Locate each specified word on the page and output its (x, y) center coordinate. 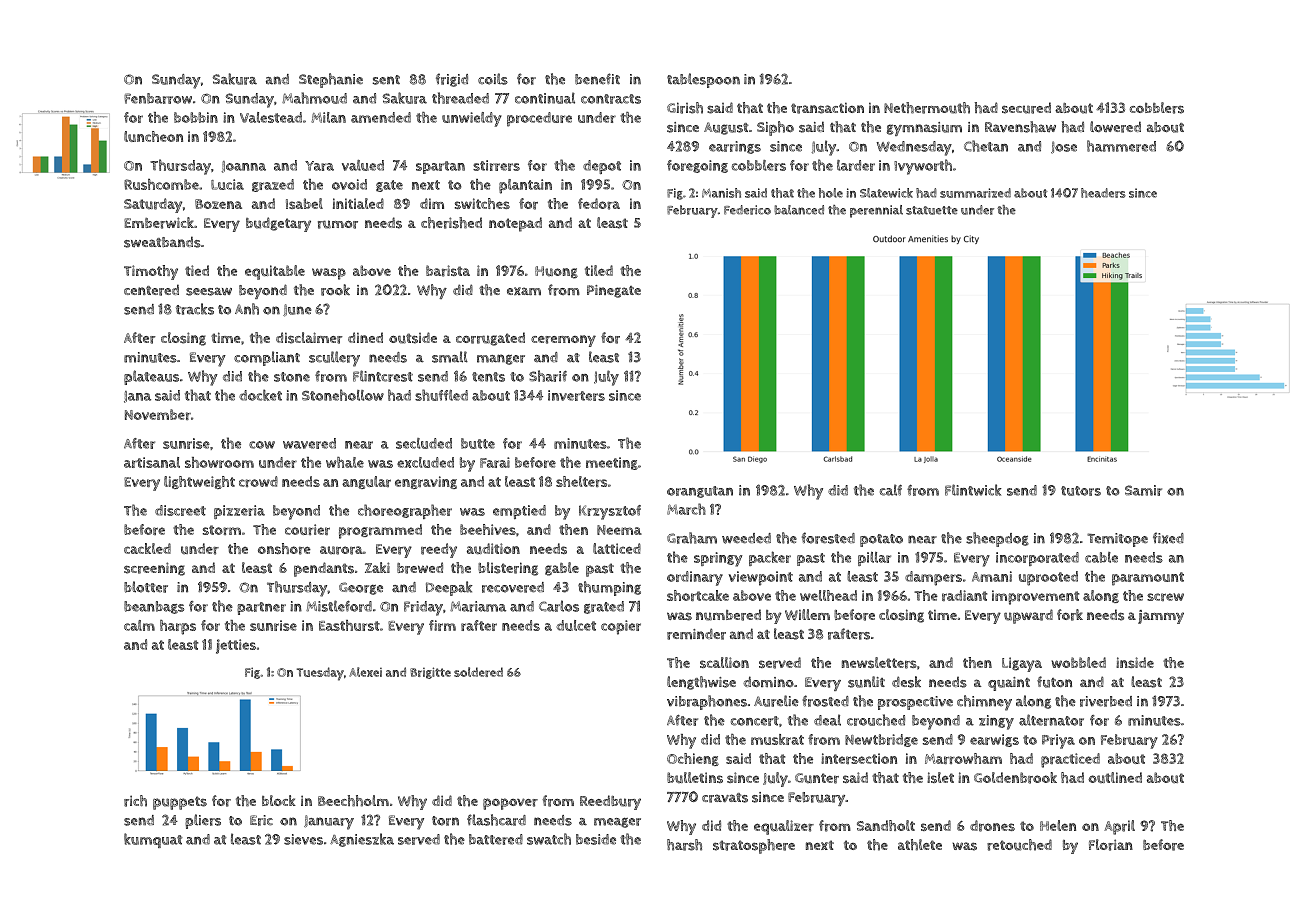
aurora (341, 550)
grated (604, 607)
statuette (932, 210)
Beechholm (353, 801)
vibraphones (707, 702)
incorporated (1037, 559)
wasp (329, 274)
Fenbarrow (158, 98)
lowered (1115, 127)
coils (493, 79)
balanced (799, 210)
